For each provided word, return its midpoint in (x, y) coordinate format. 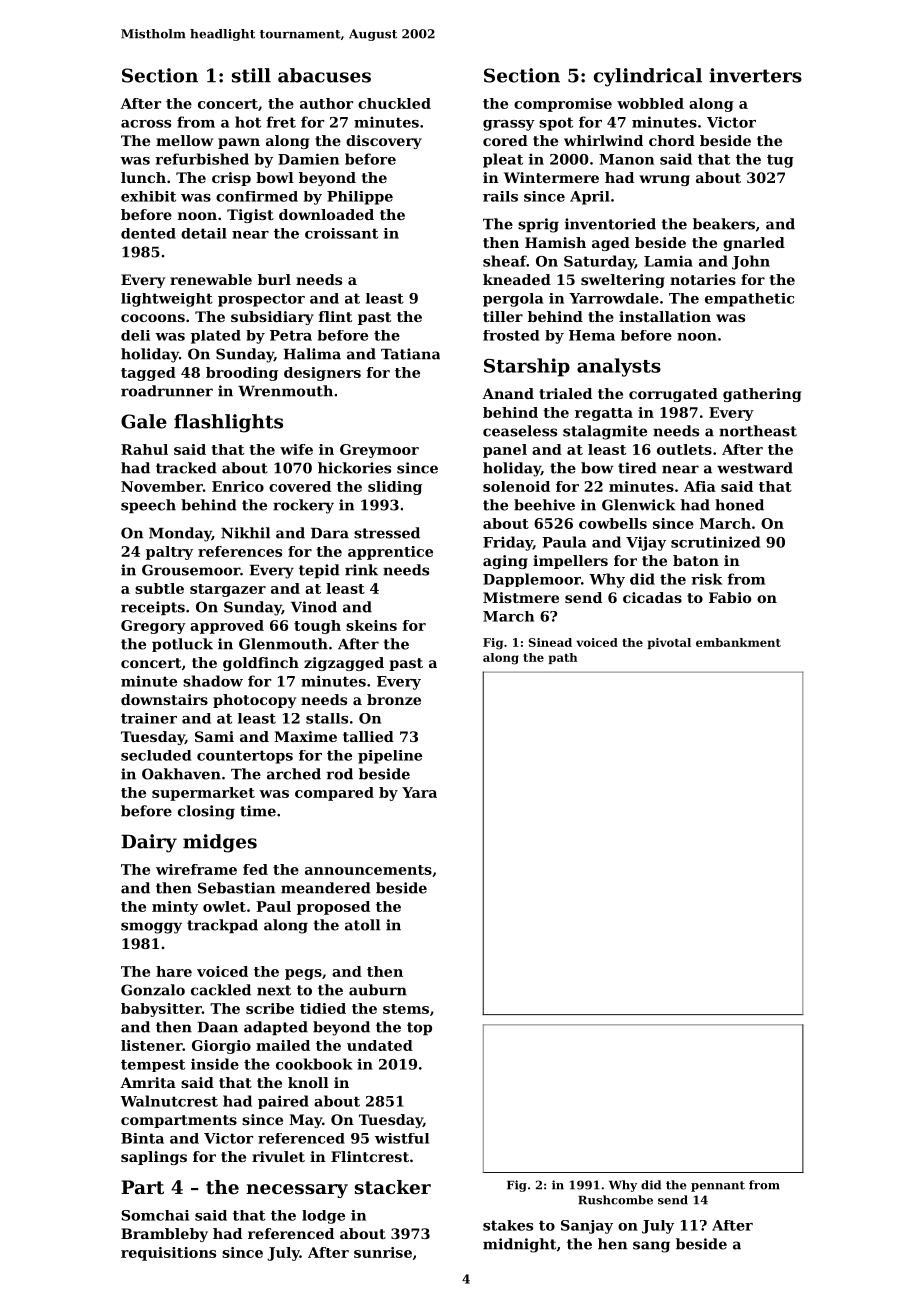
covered (300, 486)
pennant (718, 1186)
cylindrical (648, 77)
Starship (527, 367)
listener (151, 1045)
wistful (402, 1138)
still (251, 75)
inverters (755, 75)
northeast (758, 431)
